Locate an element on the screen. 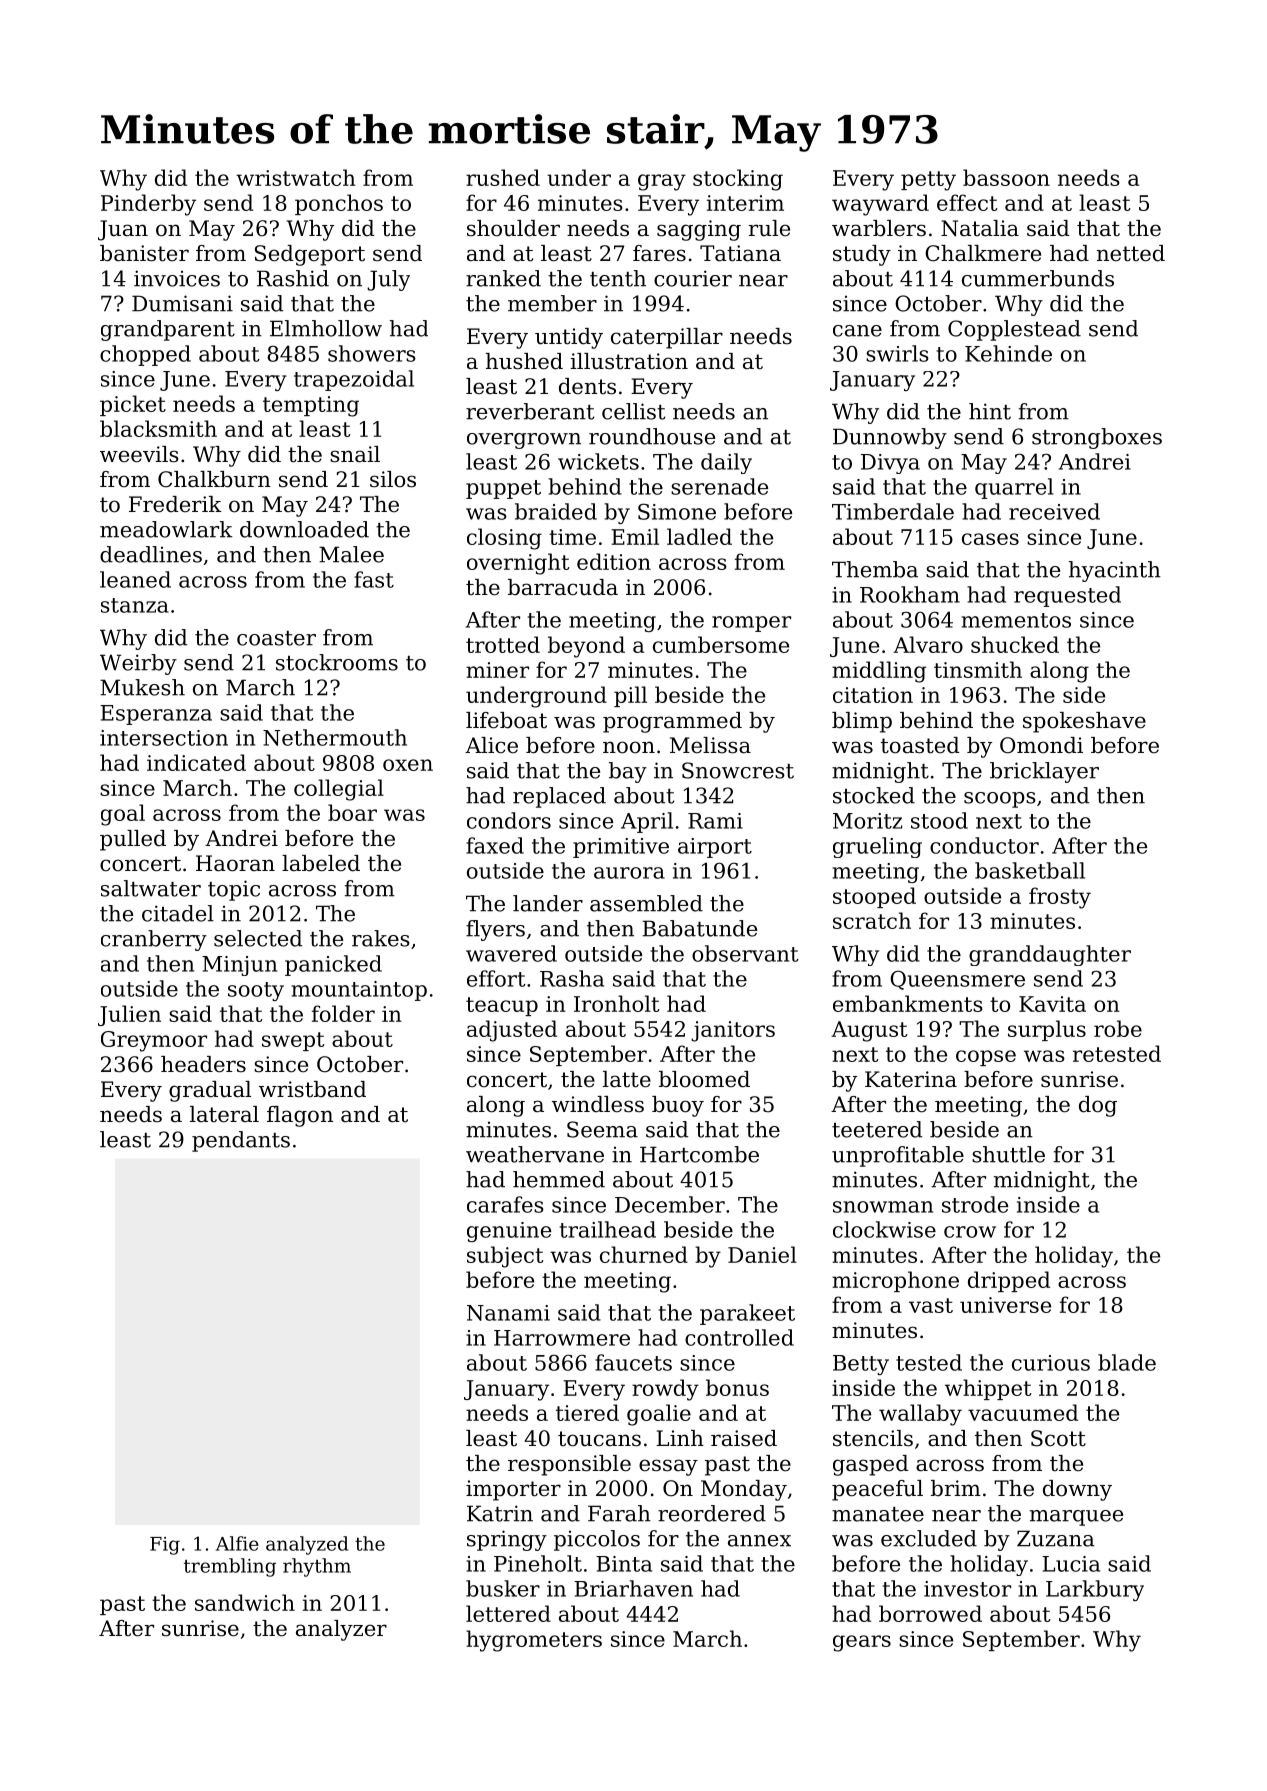 The width and height of the screenshot is (1267, 1791). wristwatch is located at coordinates (296, 177).
